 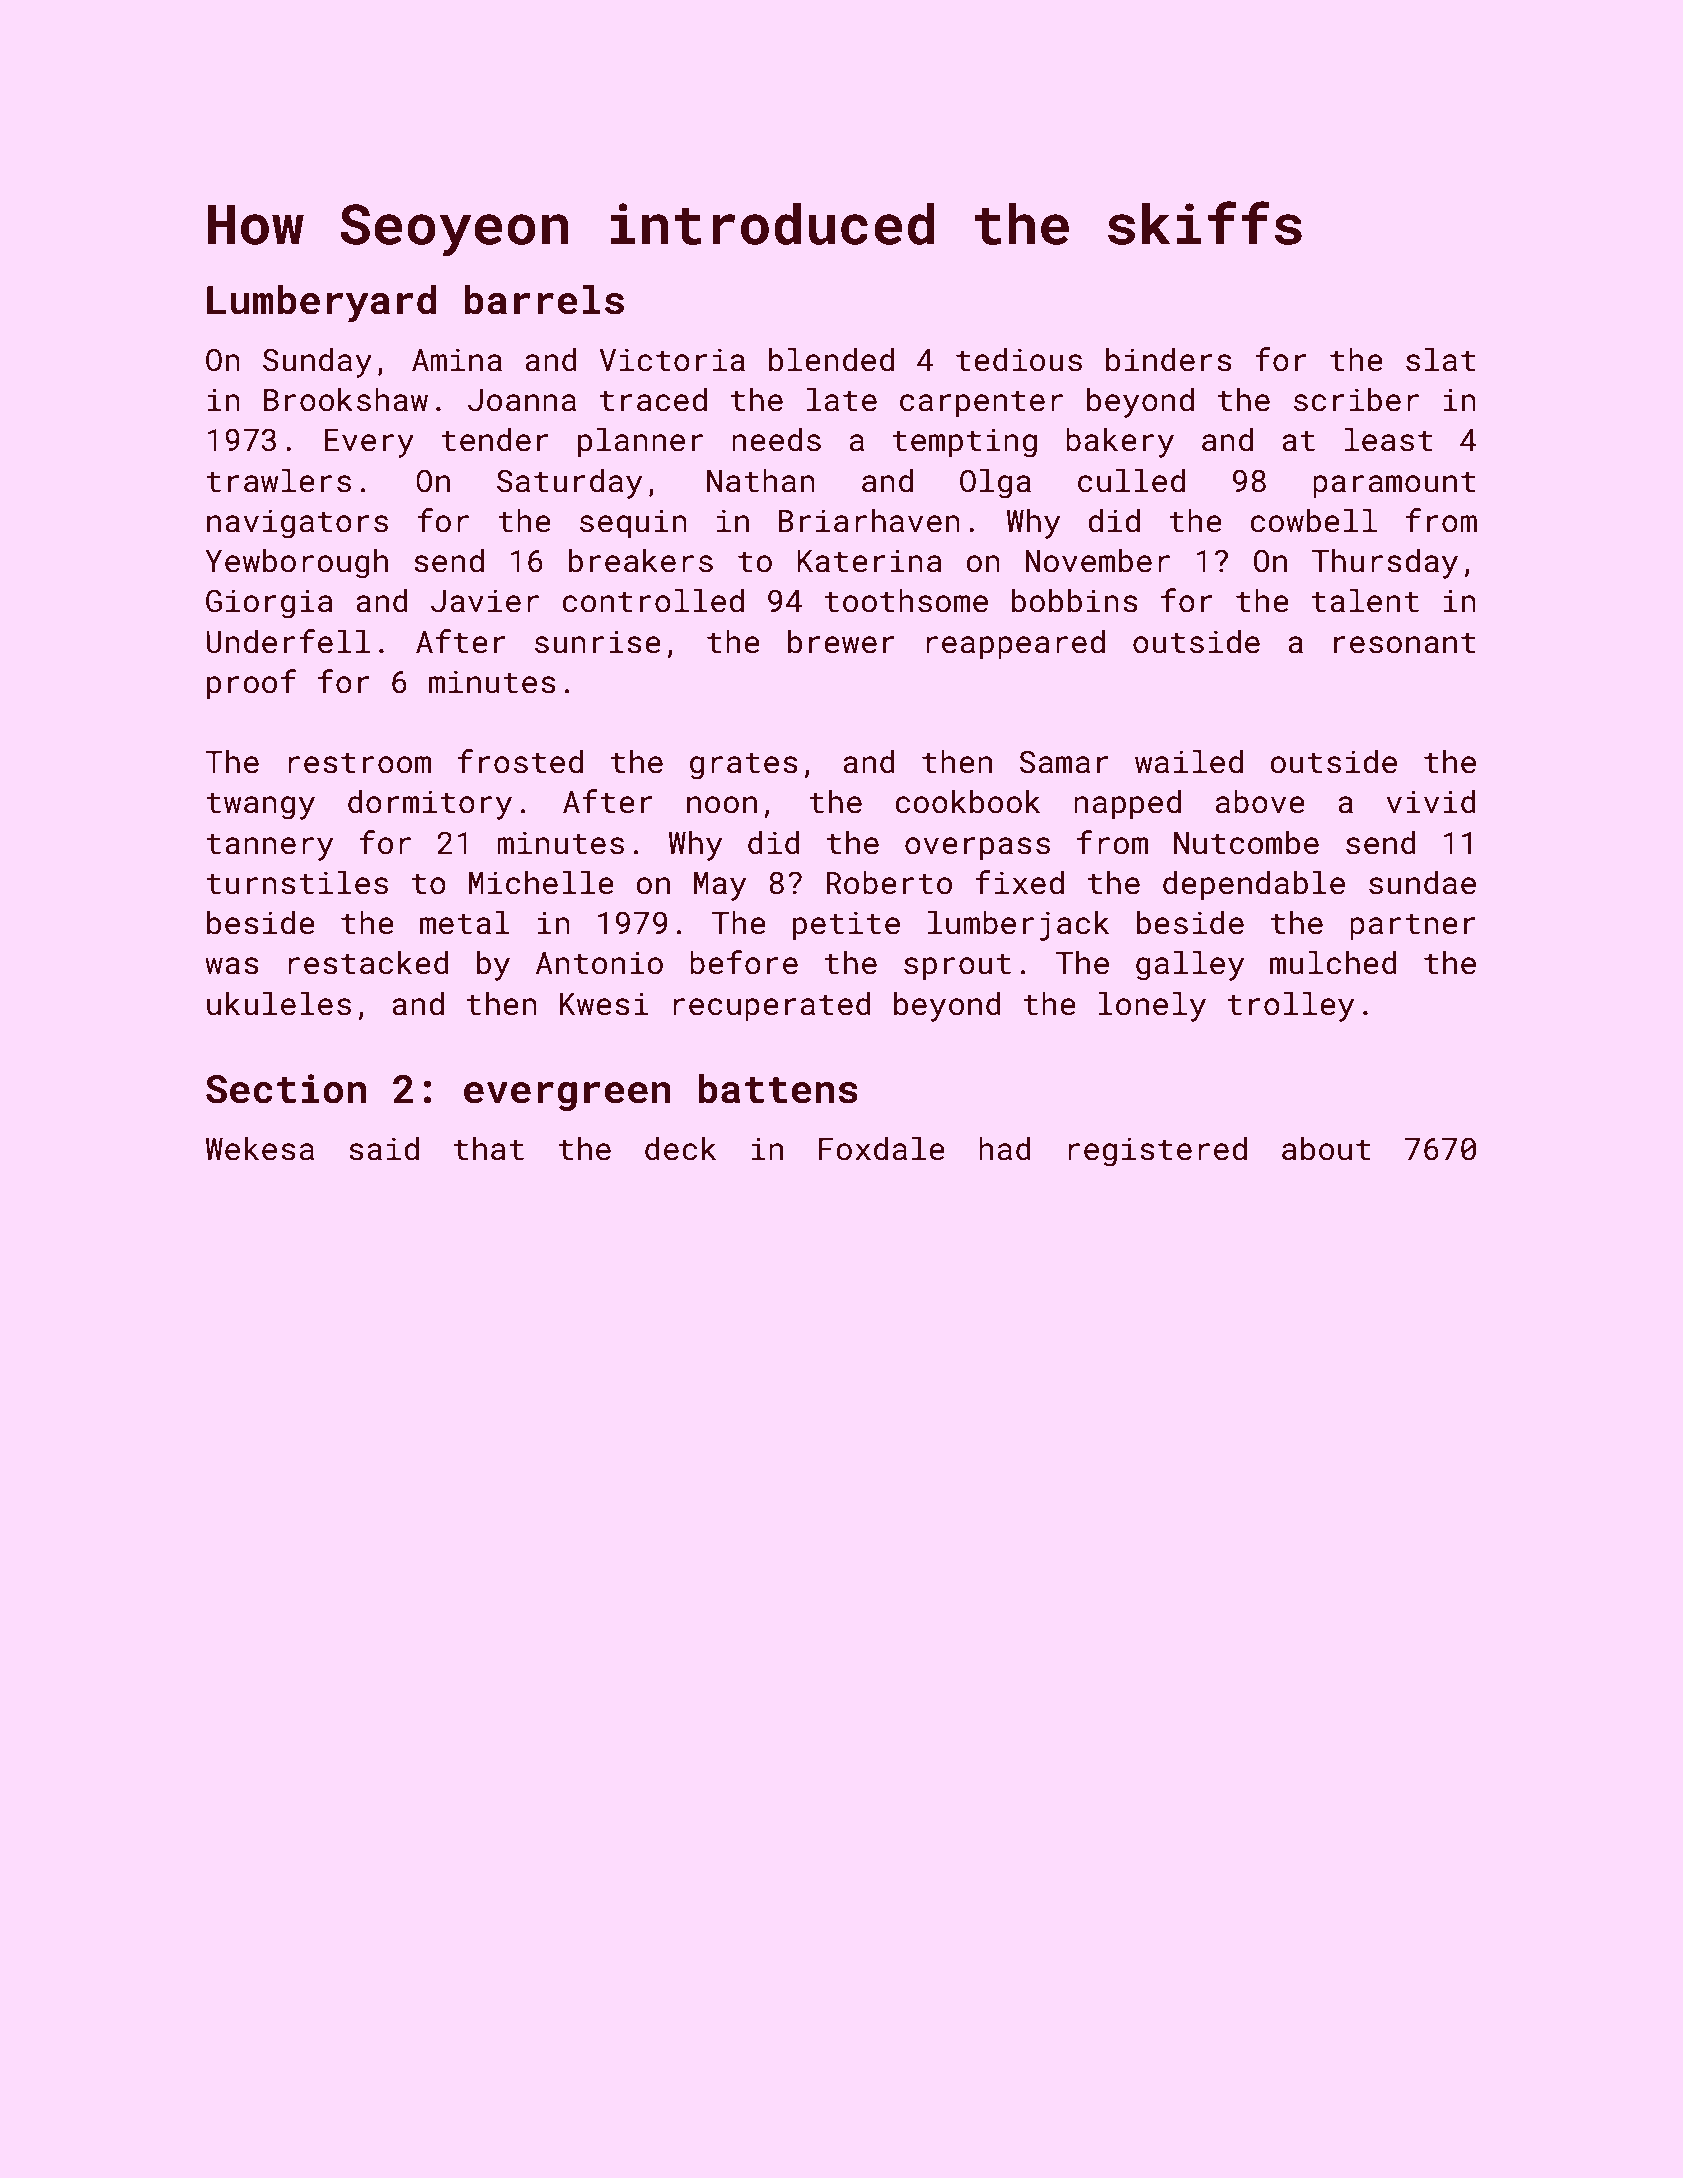 I want to click on Section, so click(x=286, y=1089).
